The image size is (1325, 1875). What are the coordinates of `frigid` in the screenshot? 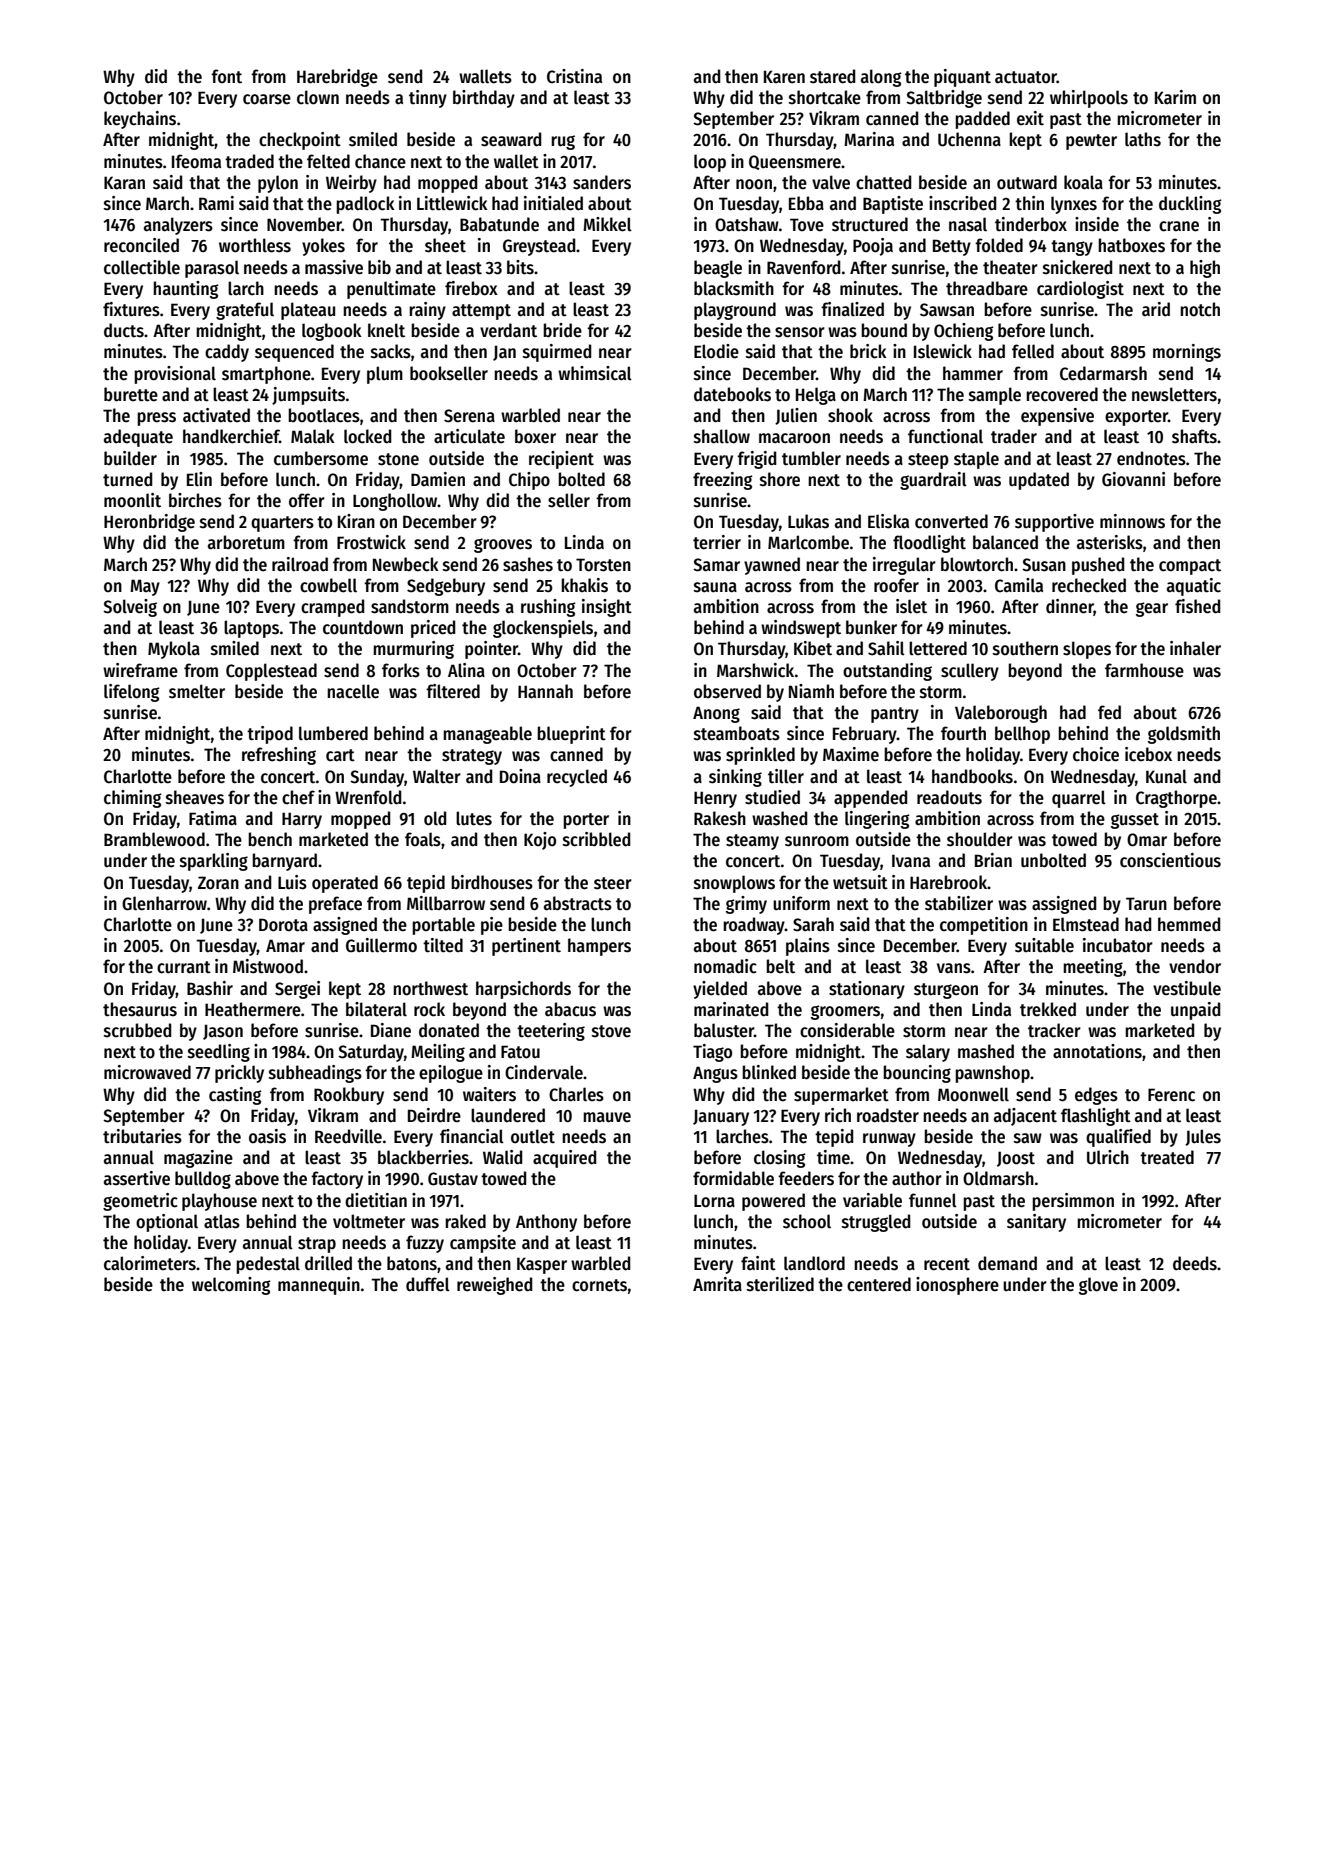 It's located at (757, 460).
